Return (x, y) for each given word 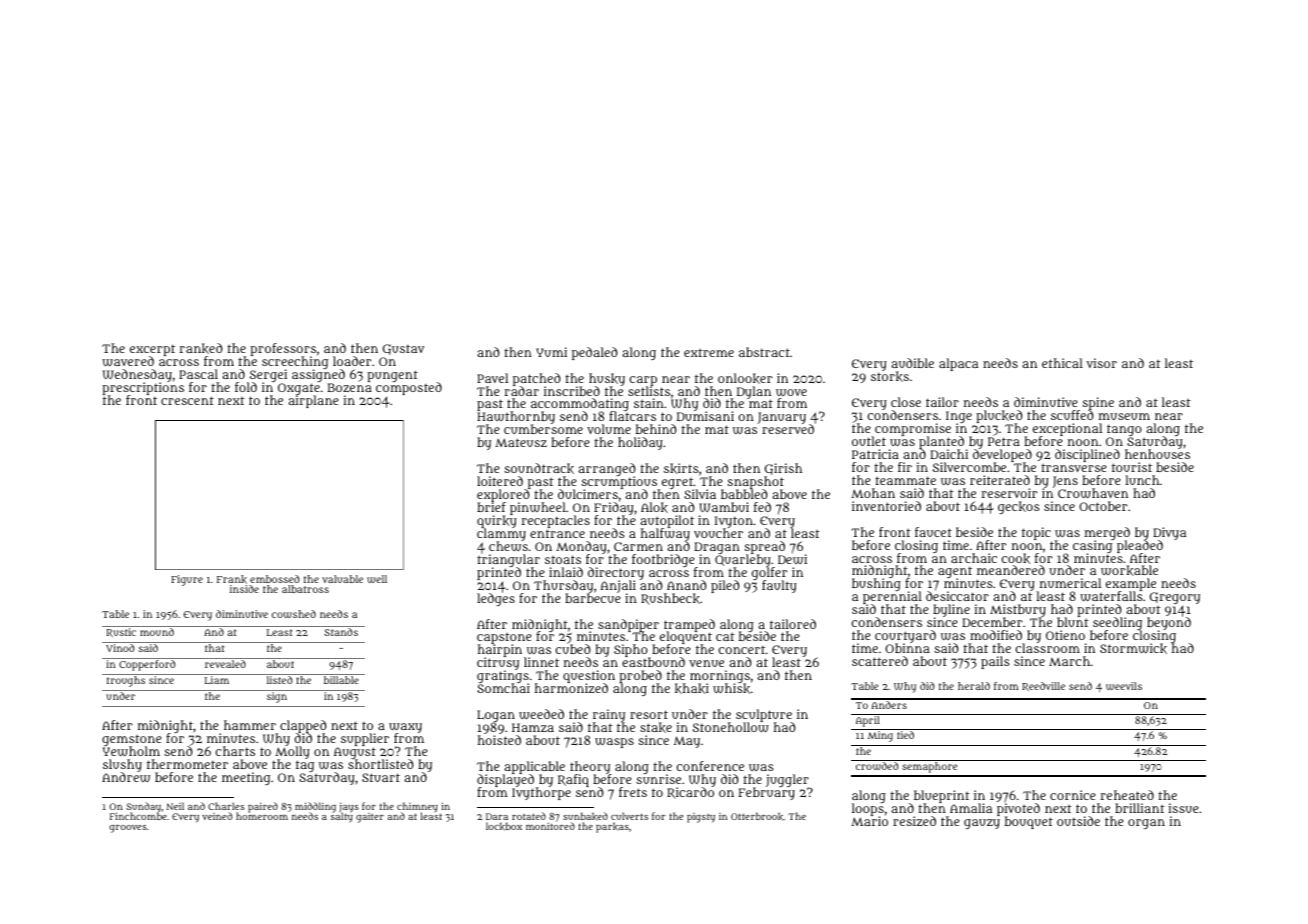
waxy (405, 728)
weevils (1124, 686)
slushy (122, 765)
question (589, 677)
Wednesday (137, 376)
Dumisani (705, 416)
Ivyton (734, 522)
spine (1098, 404)
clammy (501, 535)
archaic (974, 558)
